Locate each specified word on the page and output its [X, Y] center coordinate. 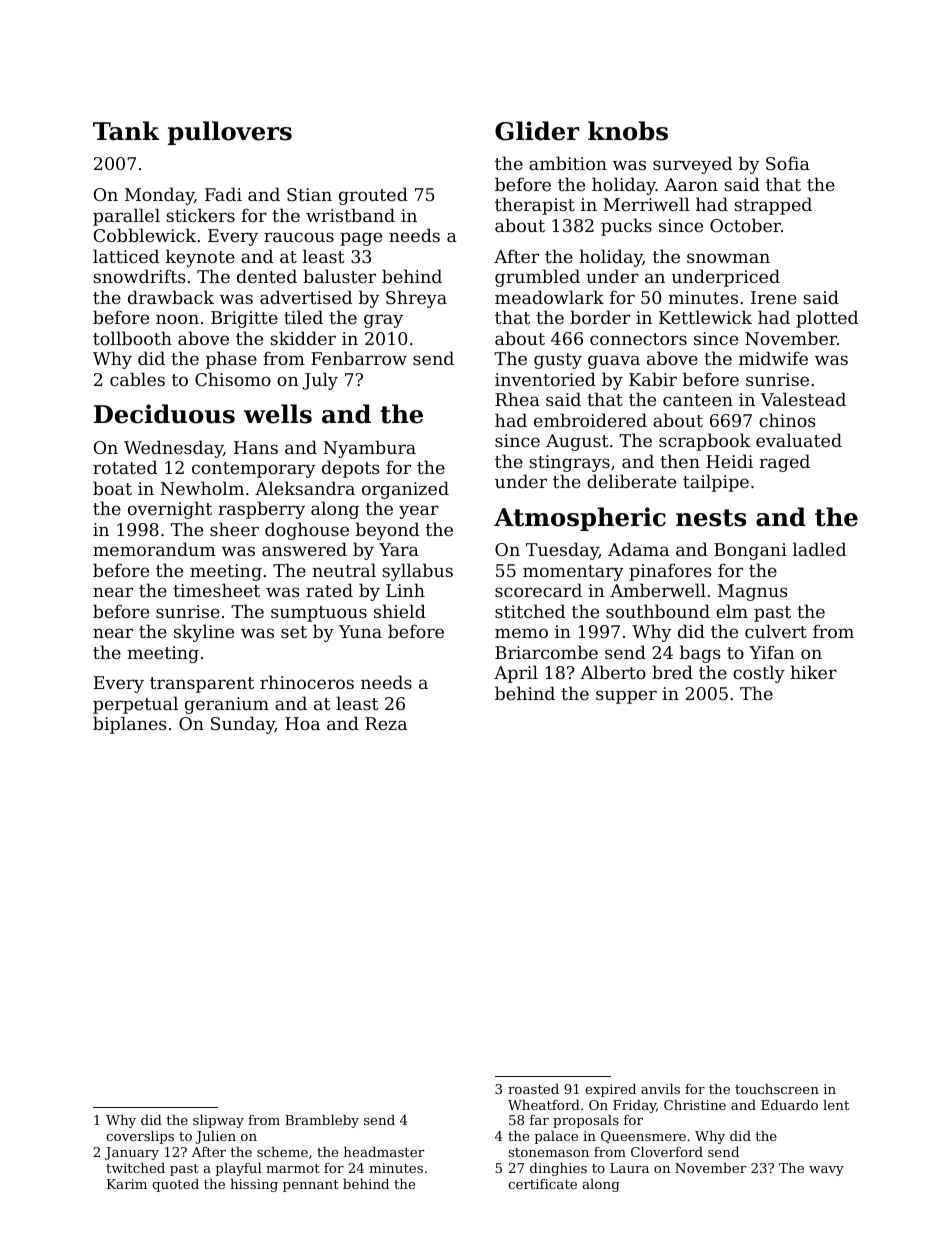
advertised [306, 297]
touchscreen [777, 1089]
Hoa [302, 723]
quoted [175, 1185]
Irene [774, 297]
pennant [311, 1186]
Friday [634, 1106]
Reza [386, 723]
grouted [373, 196]
